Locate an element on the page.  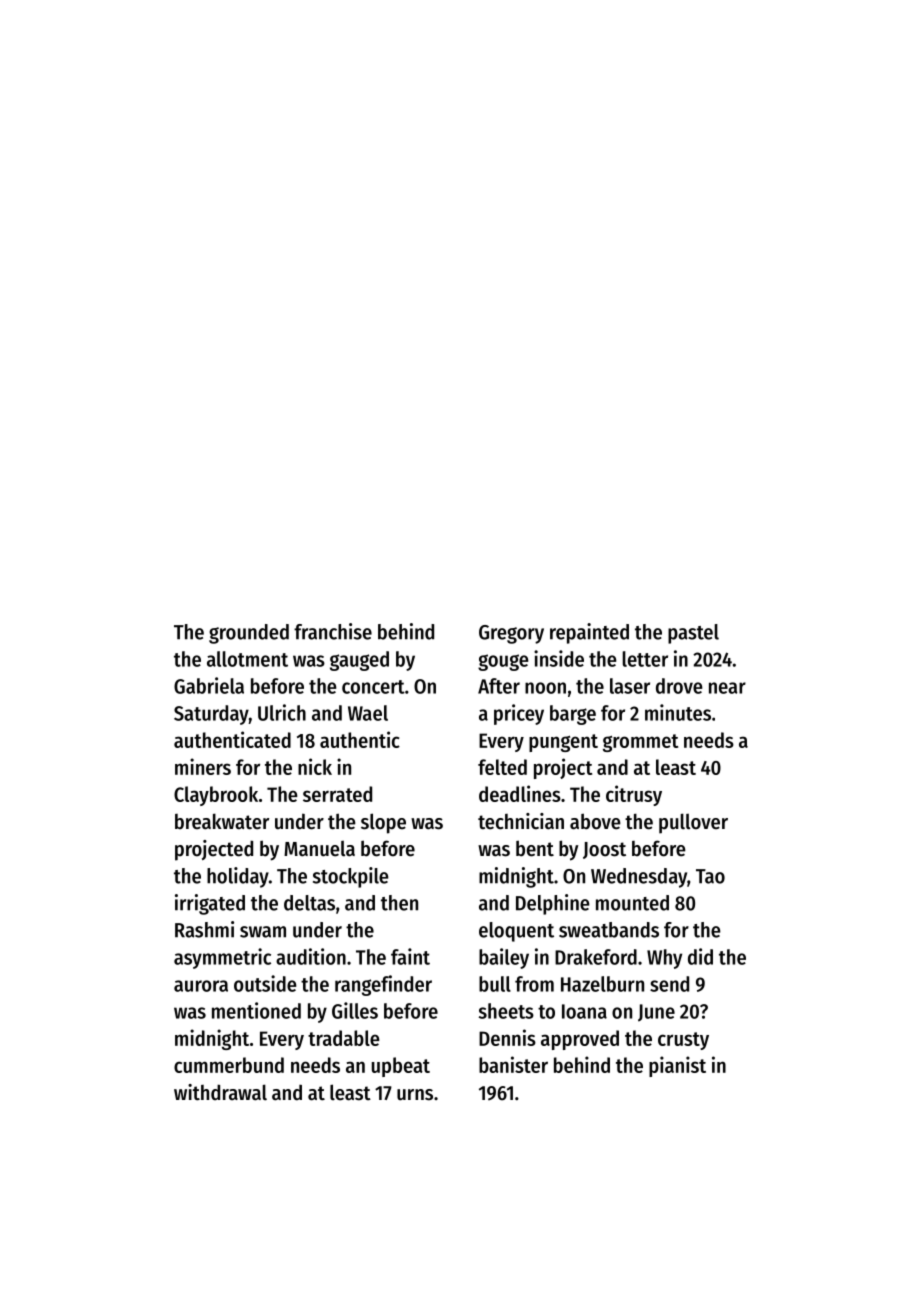
upbeat is located at coordinates (401, 1067).
